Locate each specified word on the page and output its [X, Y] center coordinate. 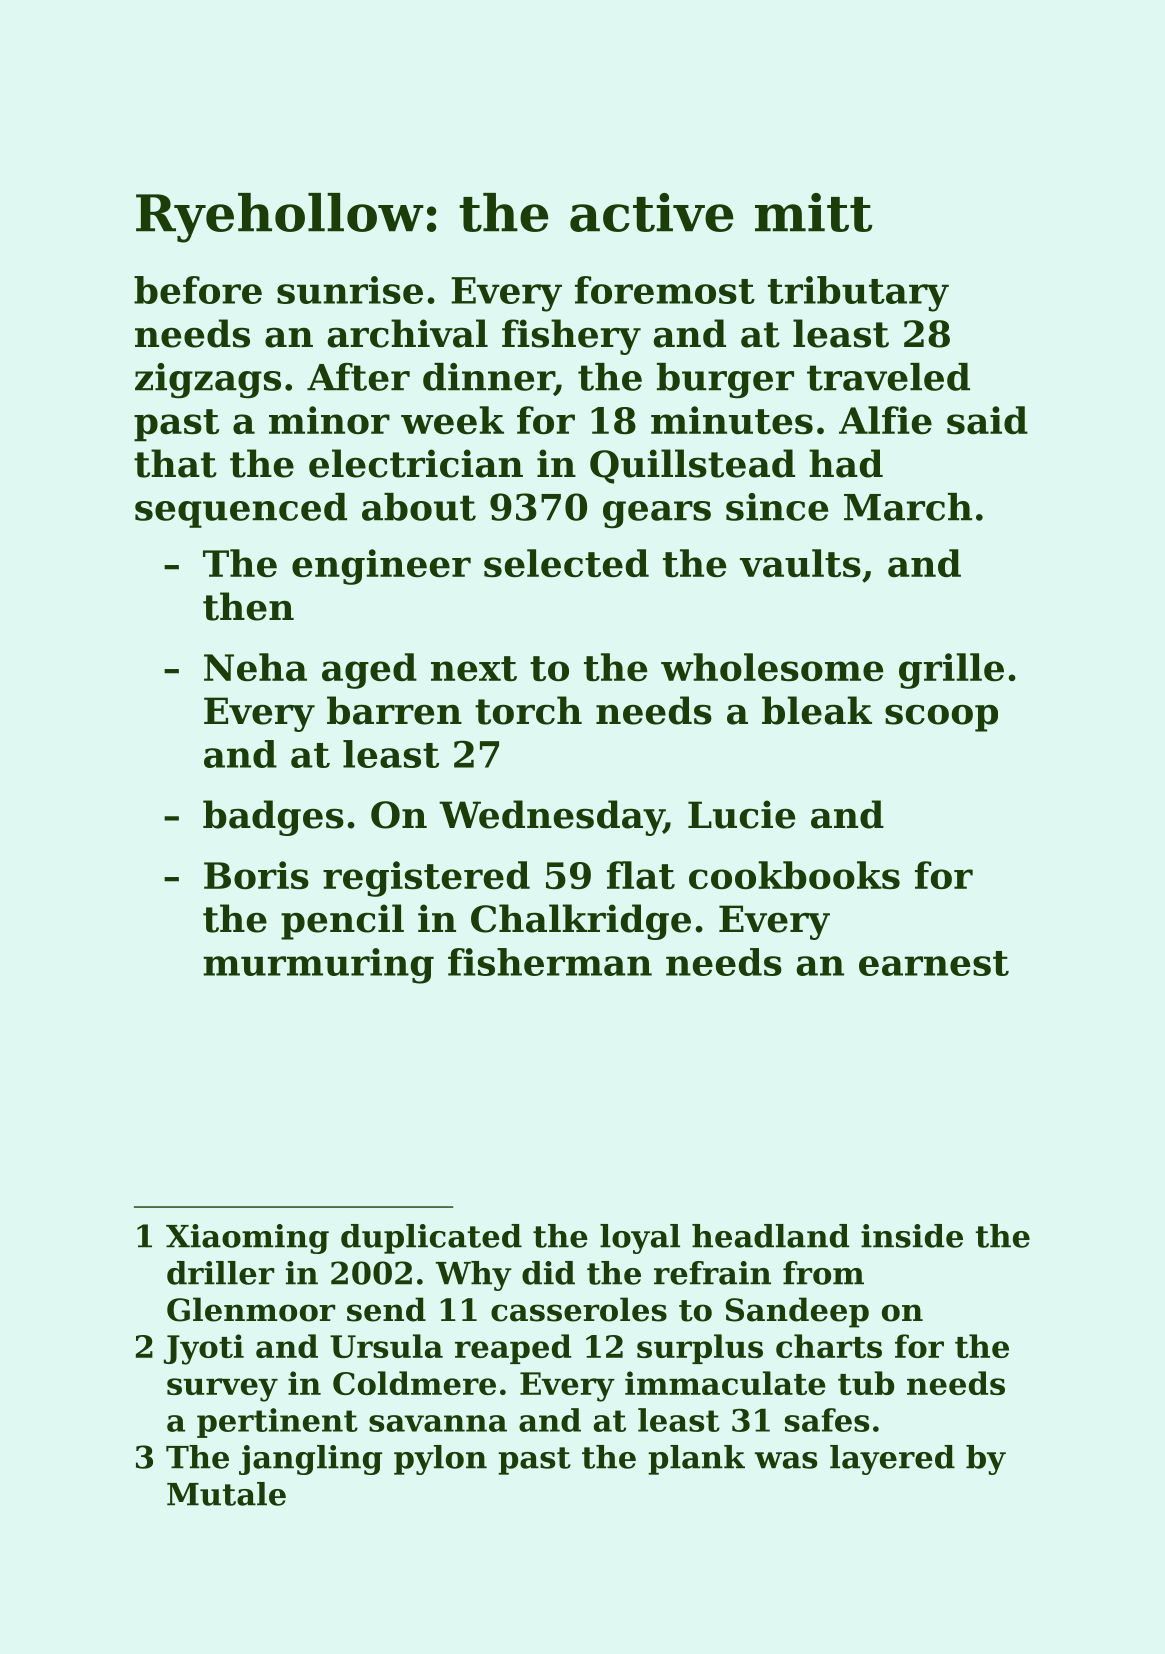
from [823, 1273]
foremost [665, 290]
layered [892, 1460]
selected [566, 563]
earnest [934, 963]
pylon [440, 1460]
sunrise [350, 290]
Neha [255, 667]
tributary [858, 294]
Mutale [226, 1494]
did [548, 1273]
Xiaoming [247, 1239]
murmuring [318, 966]
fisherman [550, 962]
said [987, 420]
